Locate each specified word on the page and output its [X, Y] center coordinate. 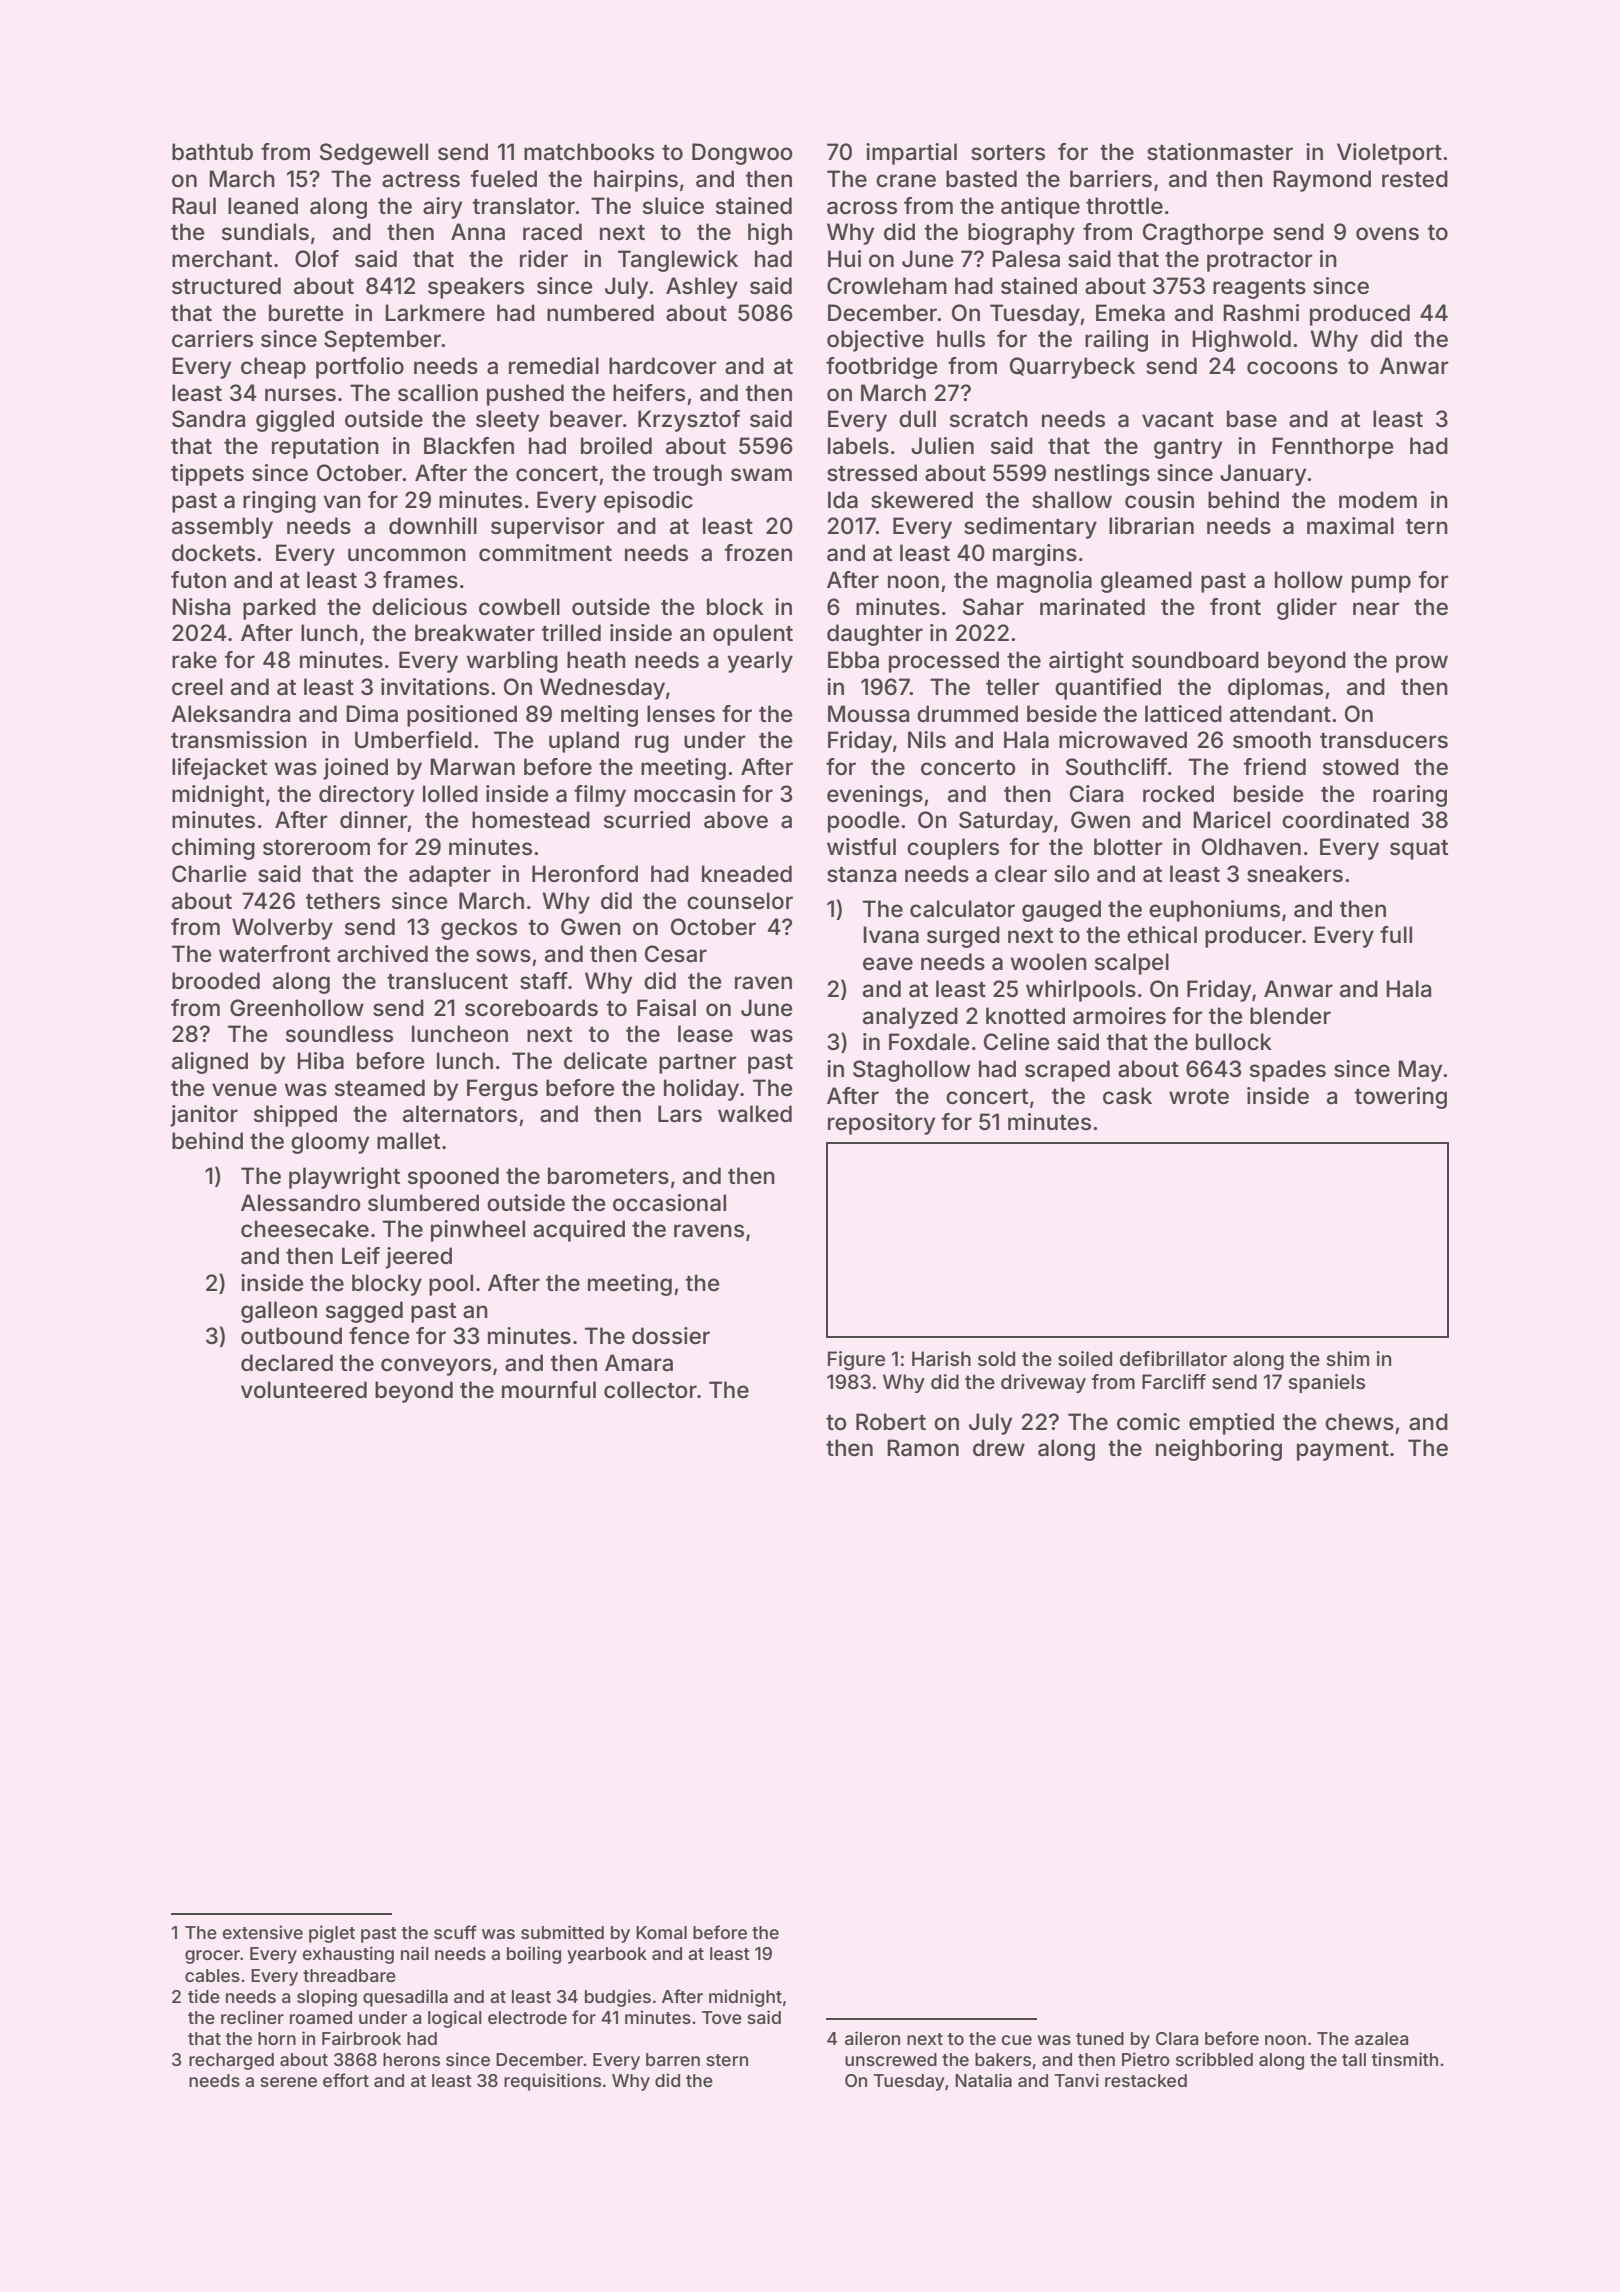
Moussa [868, 714]
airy [442, 208]
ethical [1162, 935]
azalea [1381, 2038]
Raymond [1322, 181]
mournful [549, 1390]
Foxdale [929, 1042]
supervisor [548, 528]
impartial [911, 154]
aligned [210, 1063]
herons [411, 2059]
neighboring [1219, 1450]
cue [1016, 2040]
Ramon [923, 1448]
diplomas [1275, 689]
